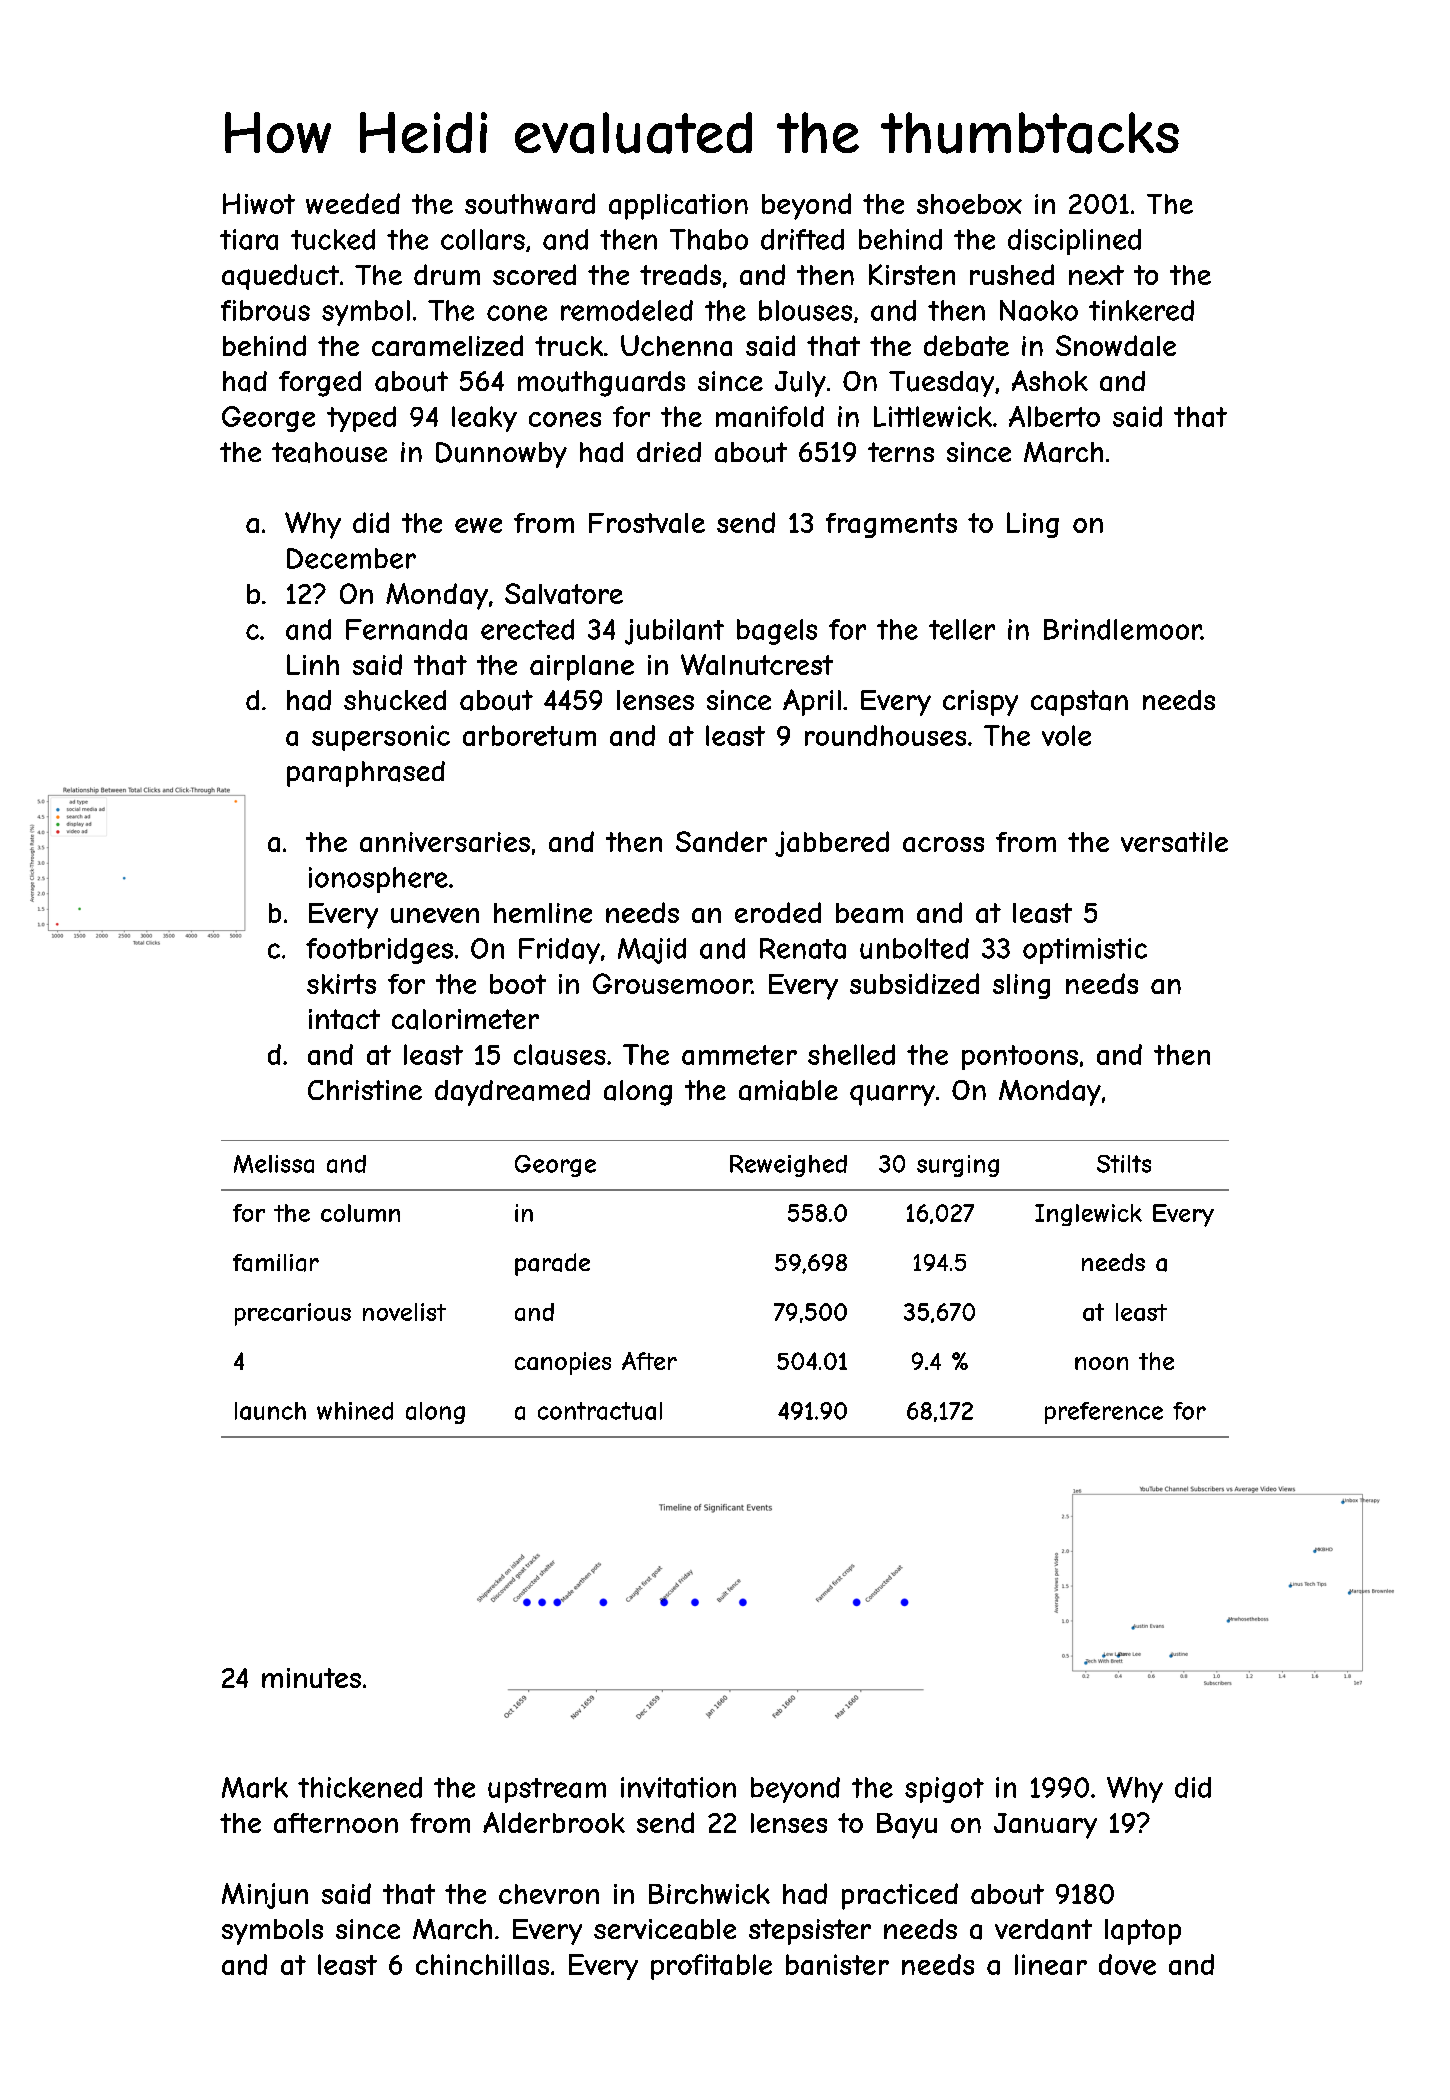 The width and height of the document is (1450, 2100). What do you see at coordinates (554, 1822) in the document?
I see `Alderbrook` at bounding box center [554, 1822].
